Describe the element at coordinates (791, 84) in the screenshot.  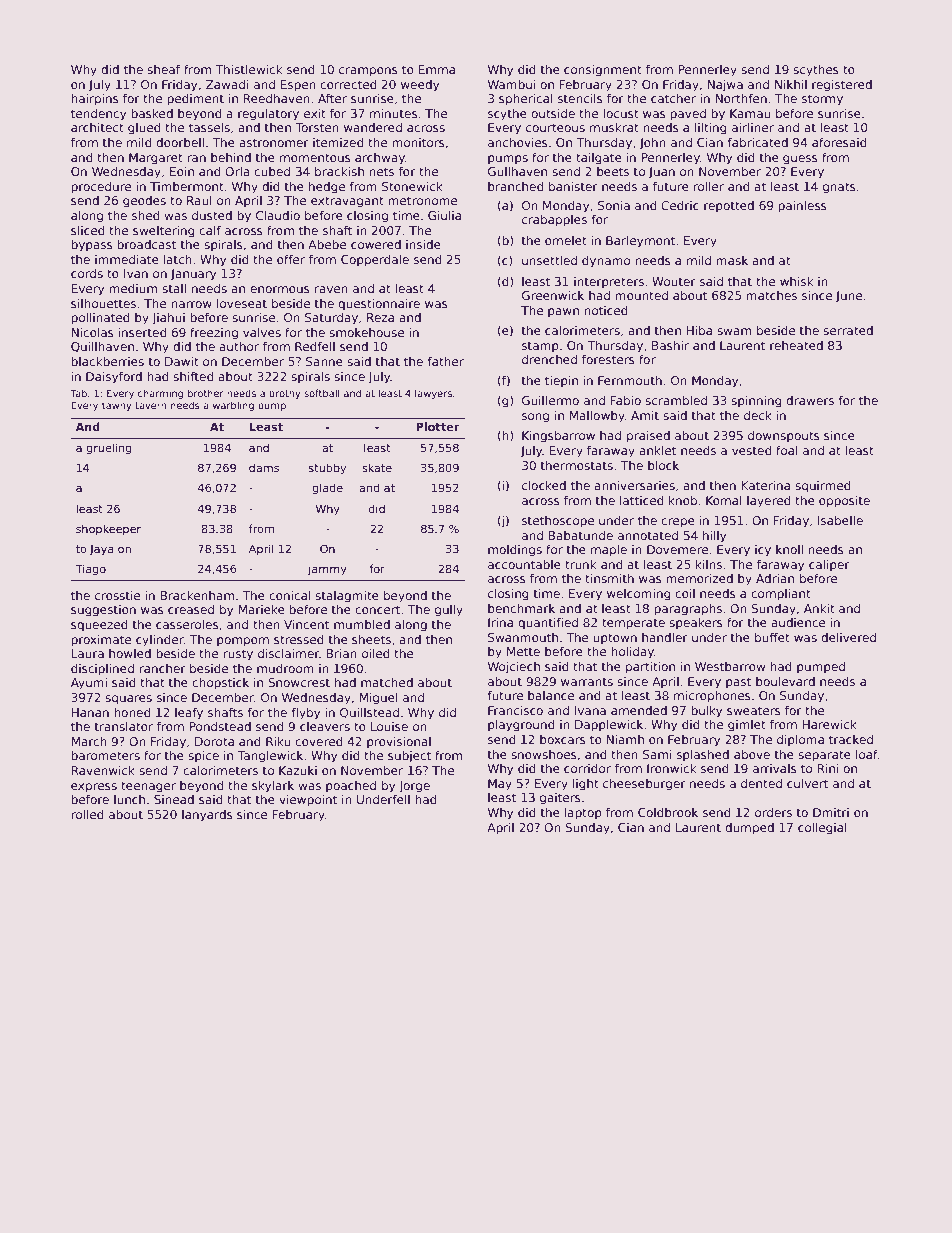
I see `Nikhil` at that location.
